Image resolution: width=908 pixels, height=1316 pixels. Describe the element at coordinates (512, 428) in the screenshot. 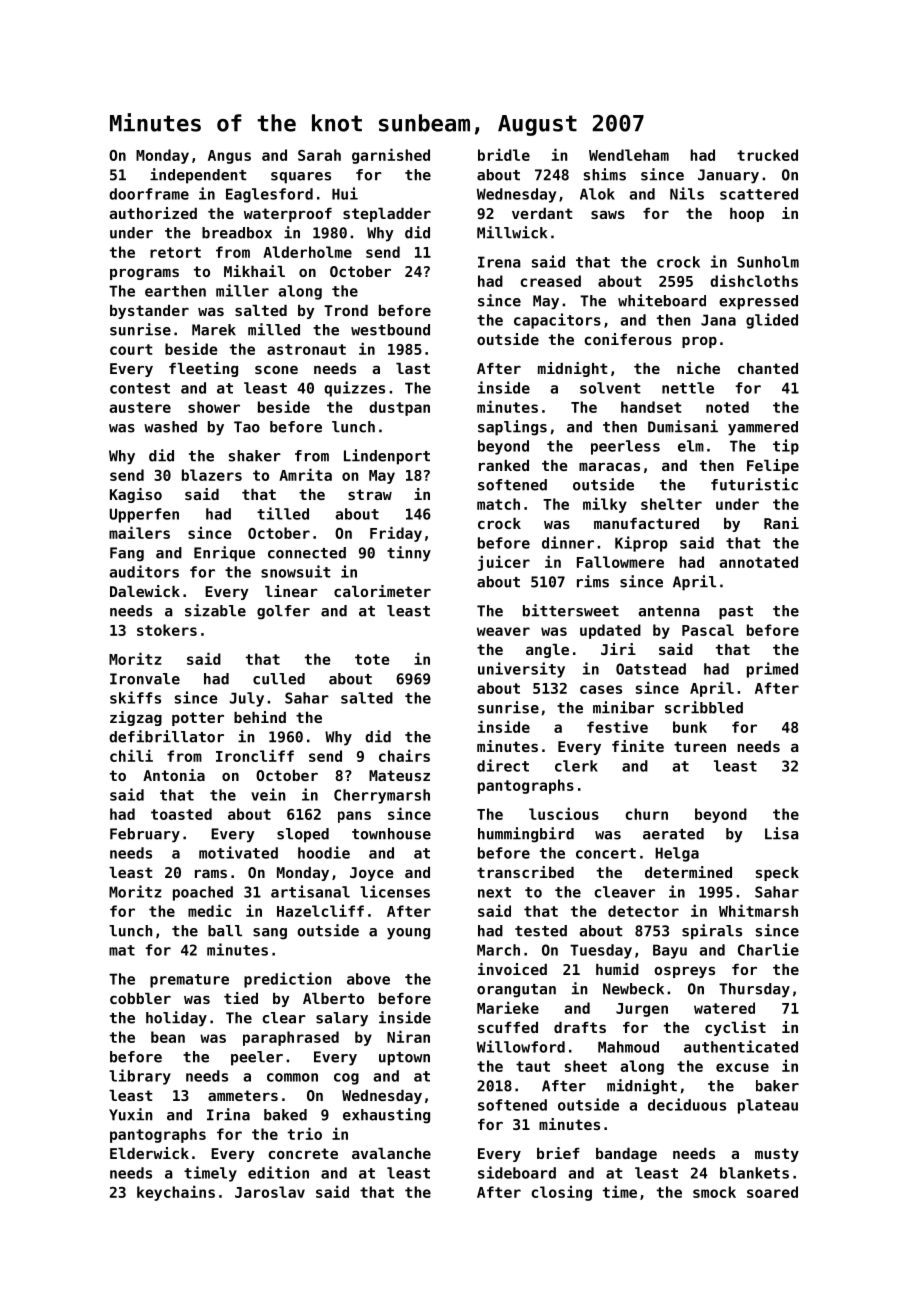

I see `saplings` at that location.
